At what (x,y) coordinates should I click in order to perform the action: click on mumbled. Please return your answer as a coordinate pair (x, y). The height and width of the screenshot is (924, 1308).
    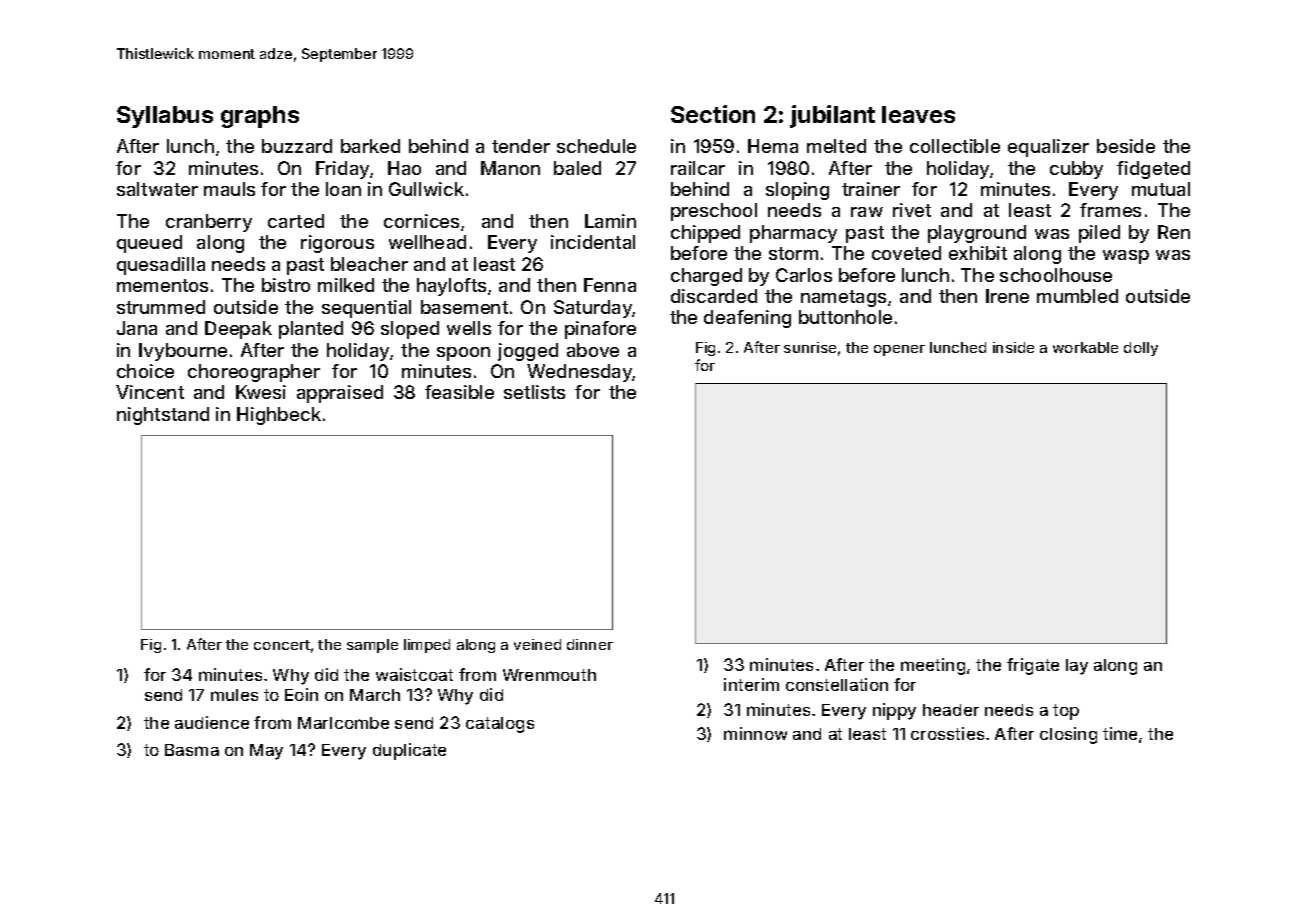
    Looking at the image, I should click on (1077, 296).
